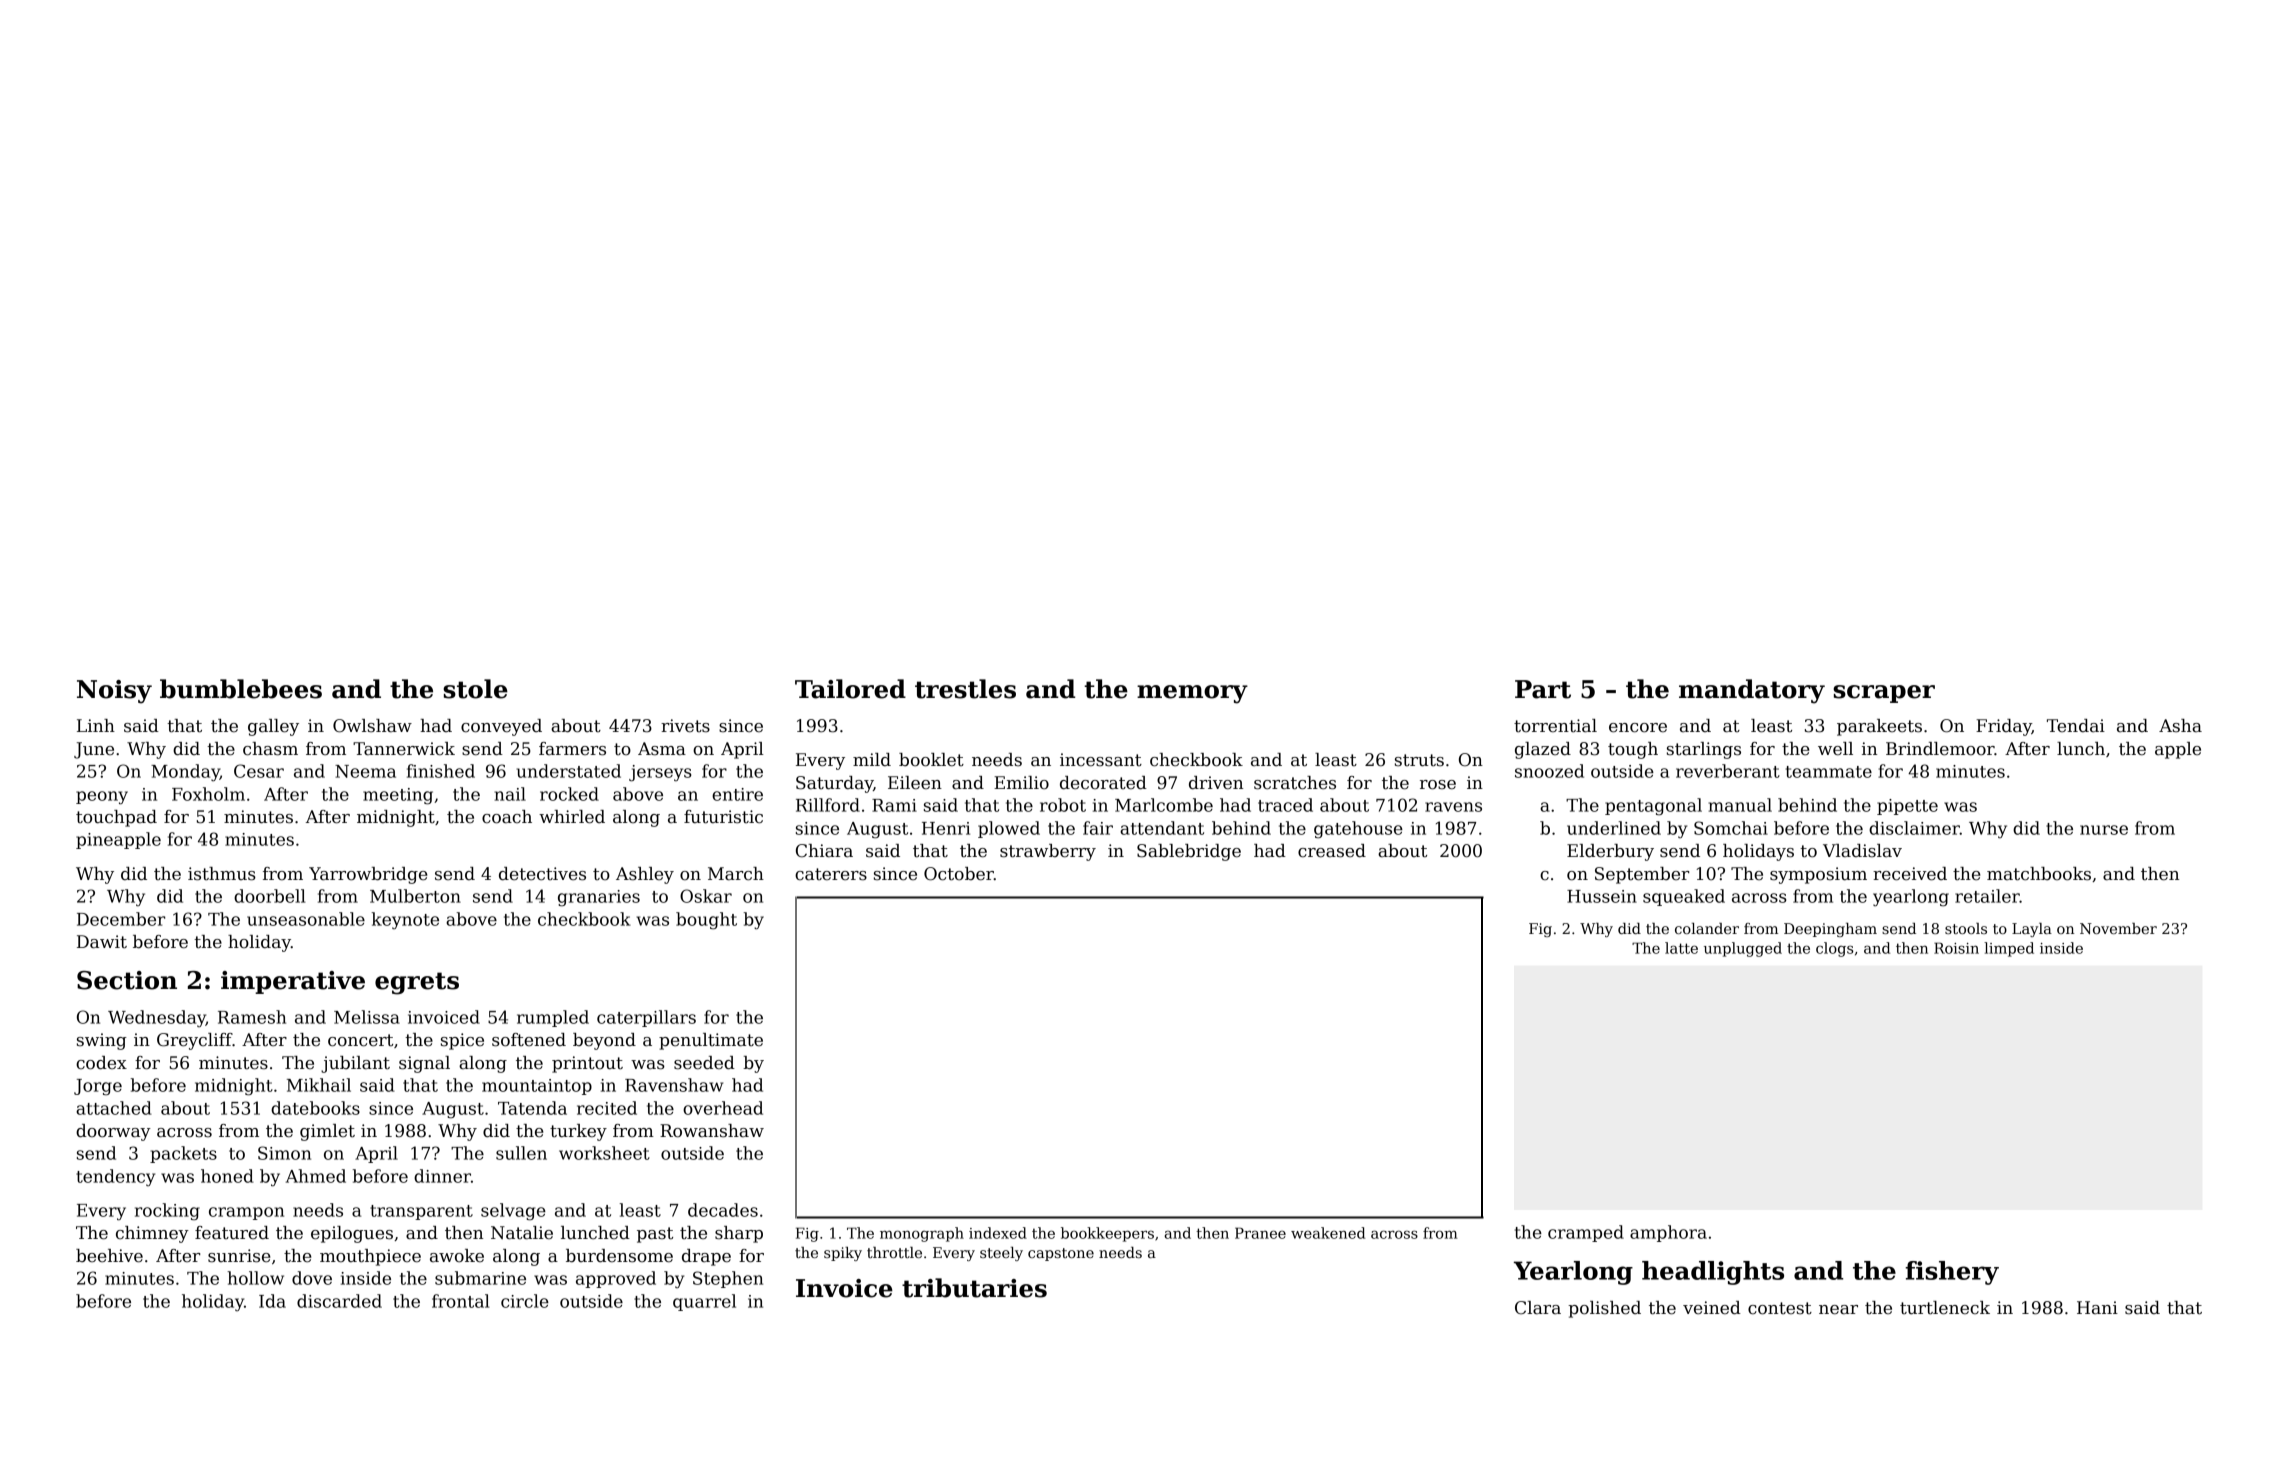 The height and width of the screenshot is (1474, 2278). I want to click on Pranee, so click(1260, 1233).
